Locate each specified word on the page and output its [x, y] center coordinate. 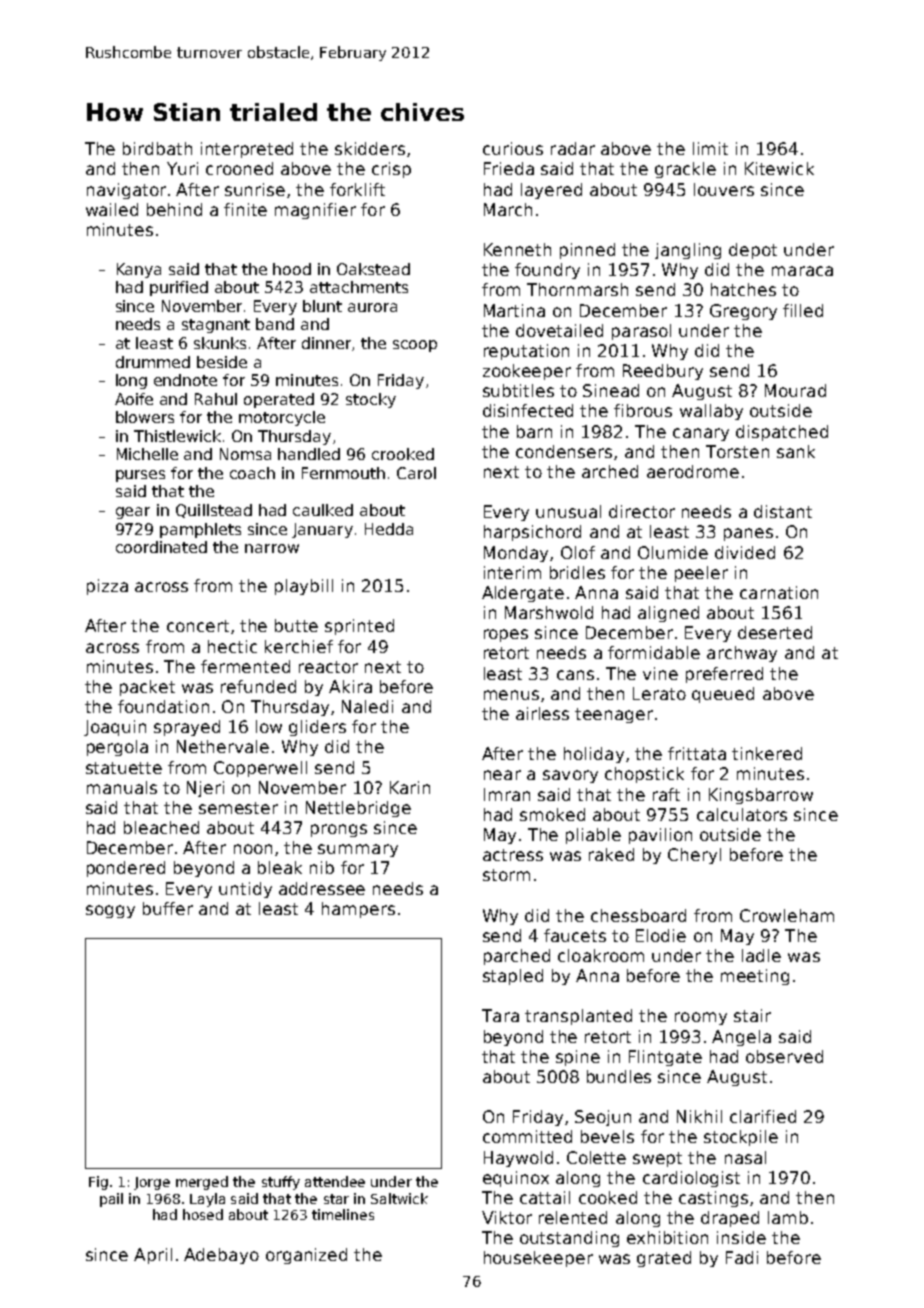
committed [527, 1136]
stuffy [281, 1183]
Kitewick [779, 168]
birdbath [157, 148]
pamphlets [200, 530]
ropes [506, 635]
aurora [372, 307]
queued [723, 695]
